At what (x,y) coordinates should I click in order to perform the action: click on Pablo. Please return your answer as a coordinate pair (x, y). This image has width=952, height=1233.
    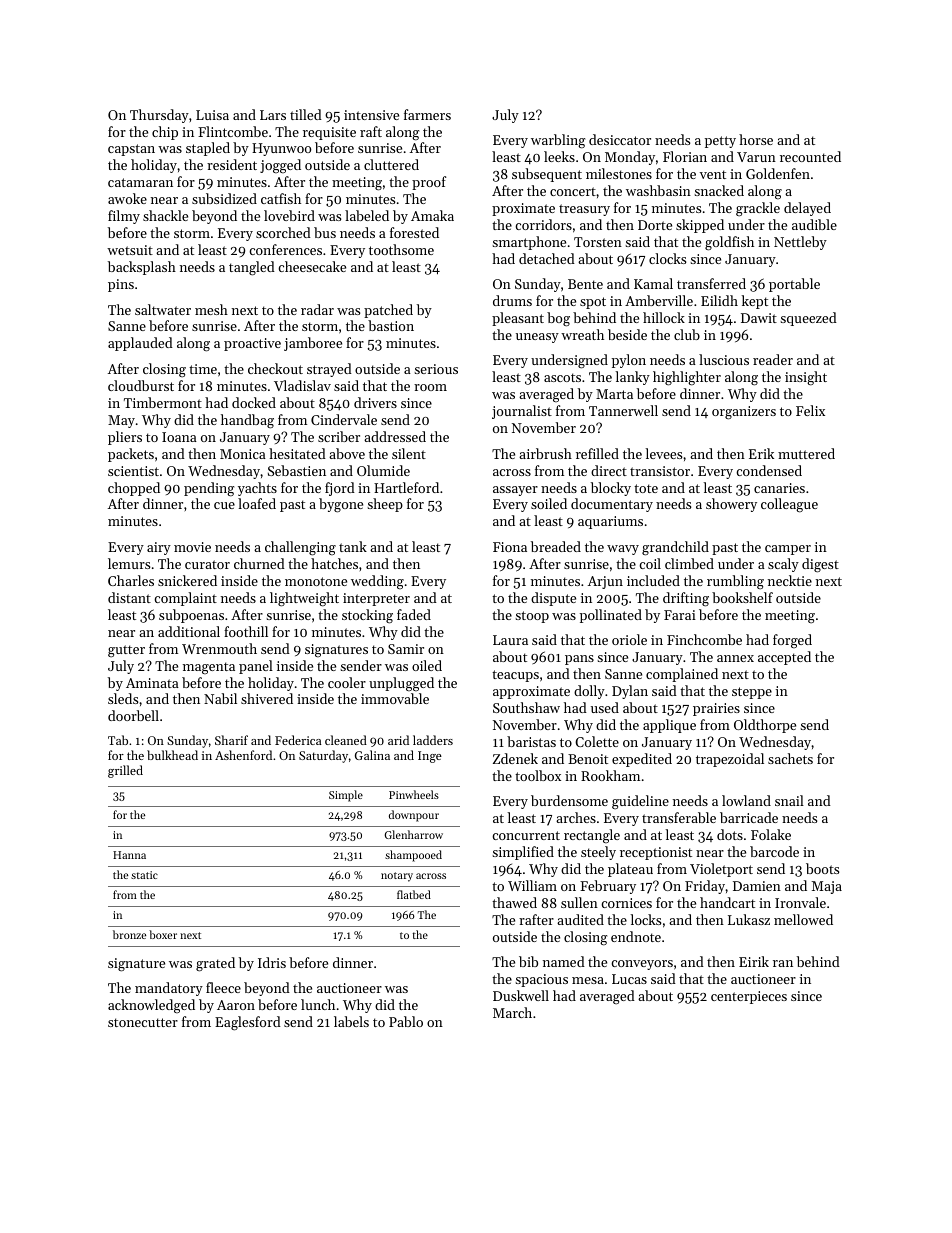
    Looking at the image, I should click on (406, 1021).
